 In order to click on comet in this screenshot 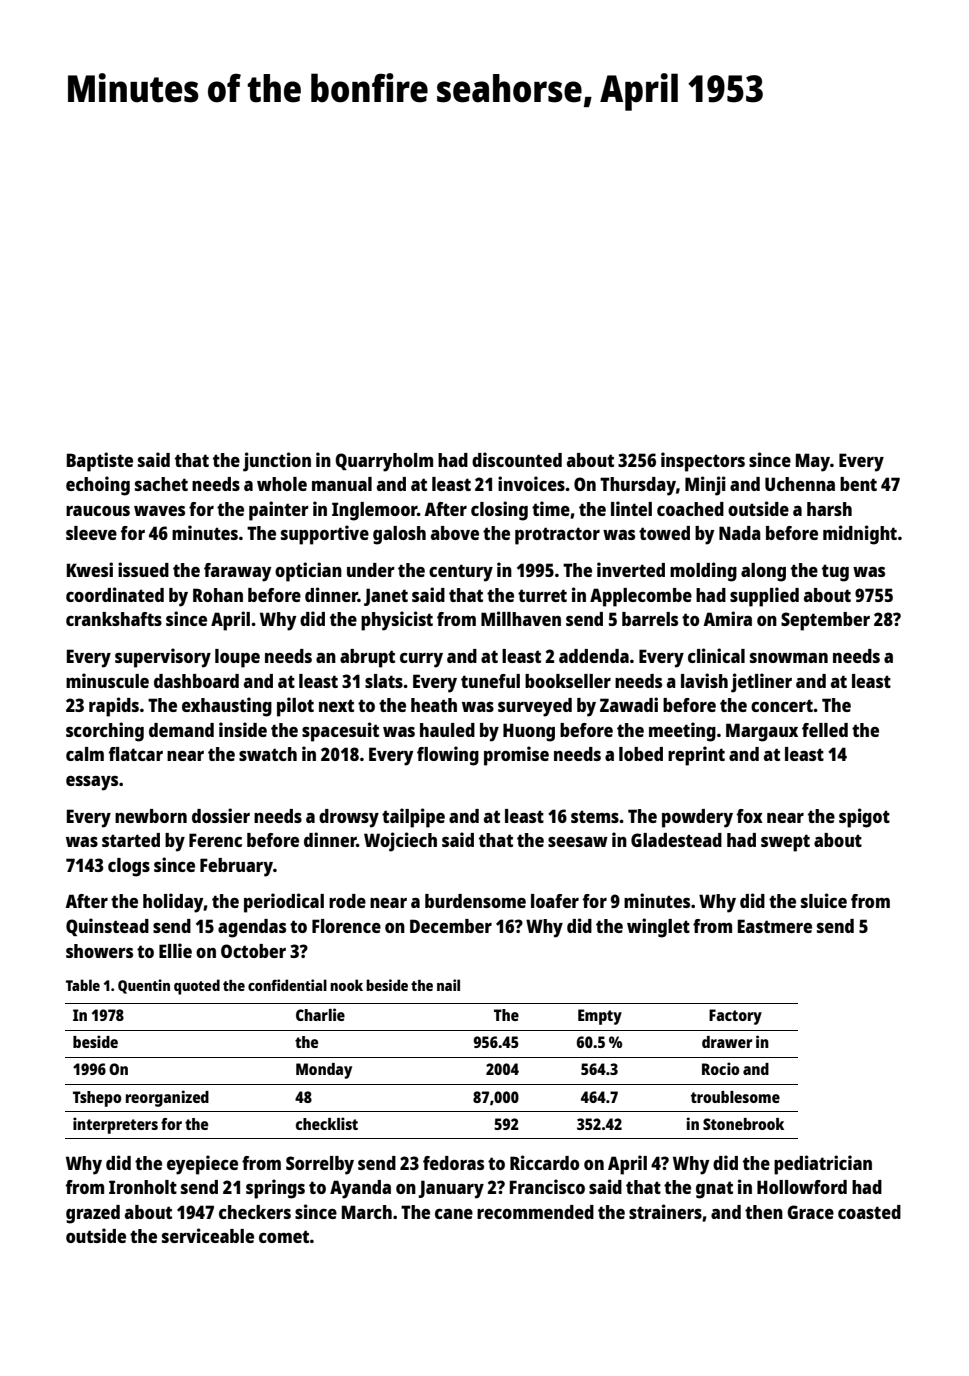, I will do `click(284, 1236)`.
